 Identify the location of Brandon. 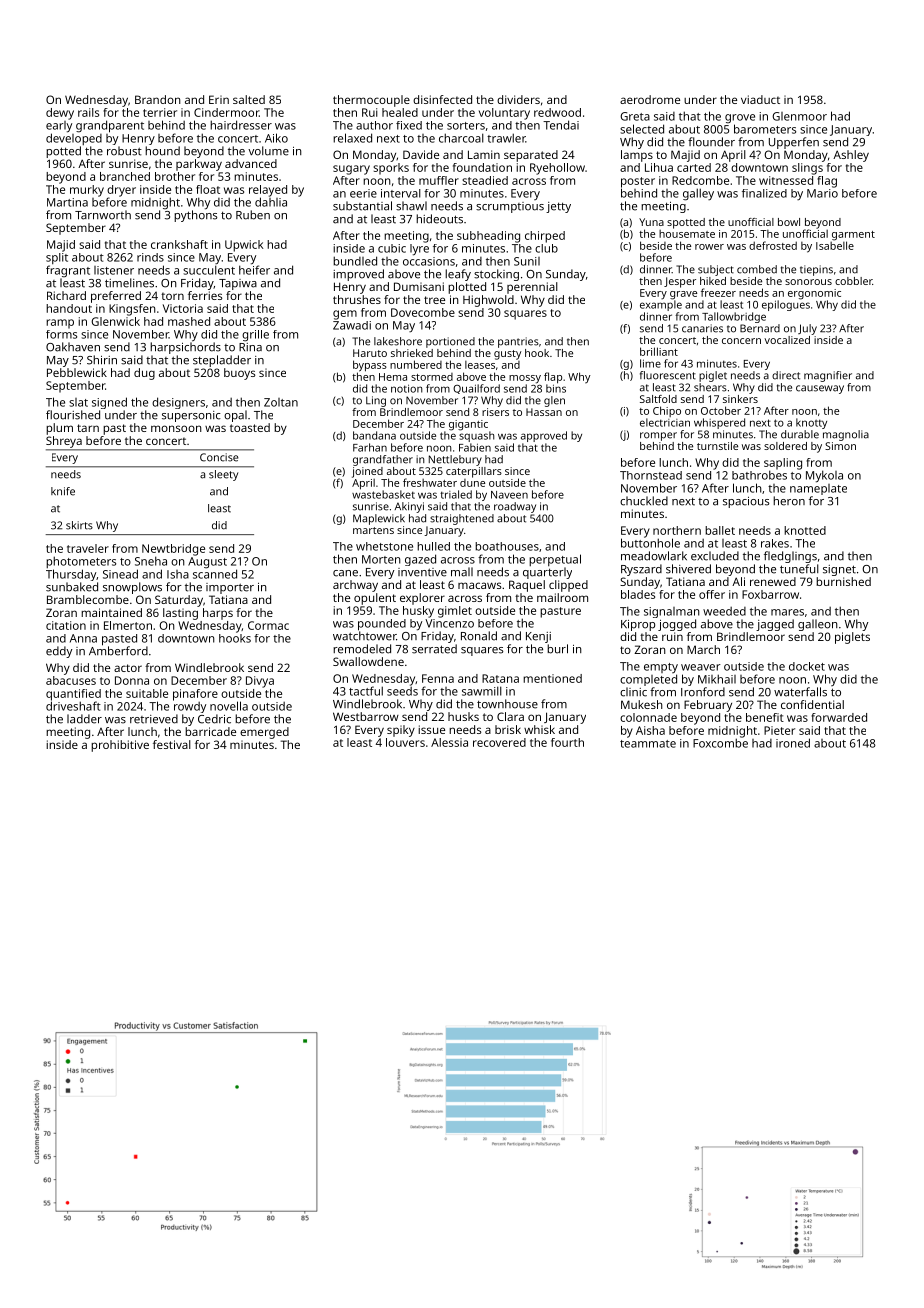
(158, 99).
